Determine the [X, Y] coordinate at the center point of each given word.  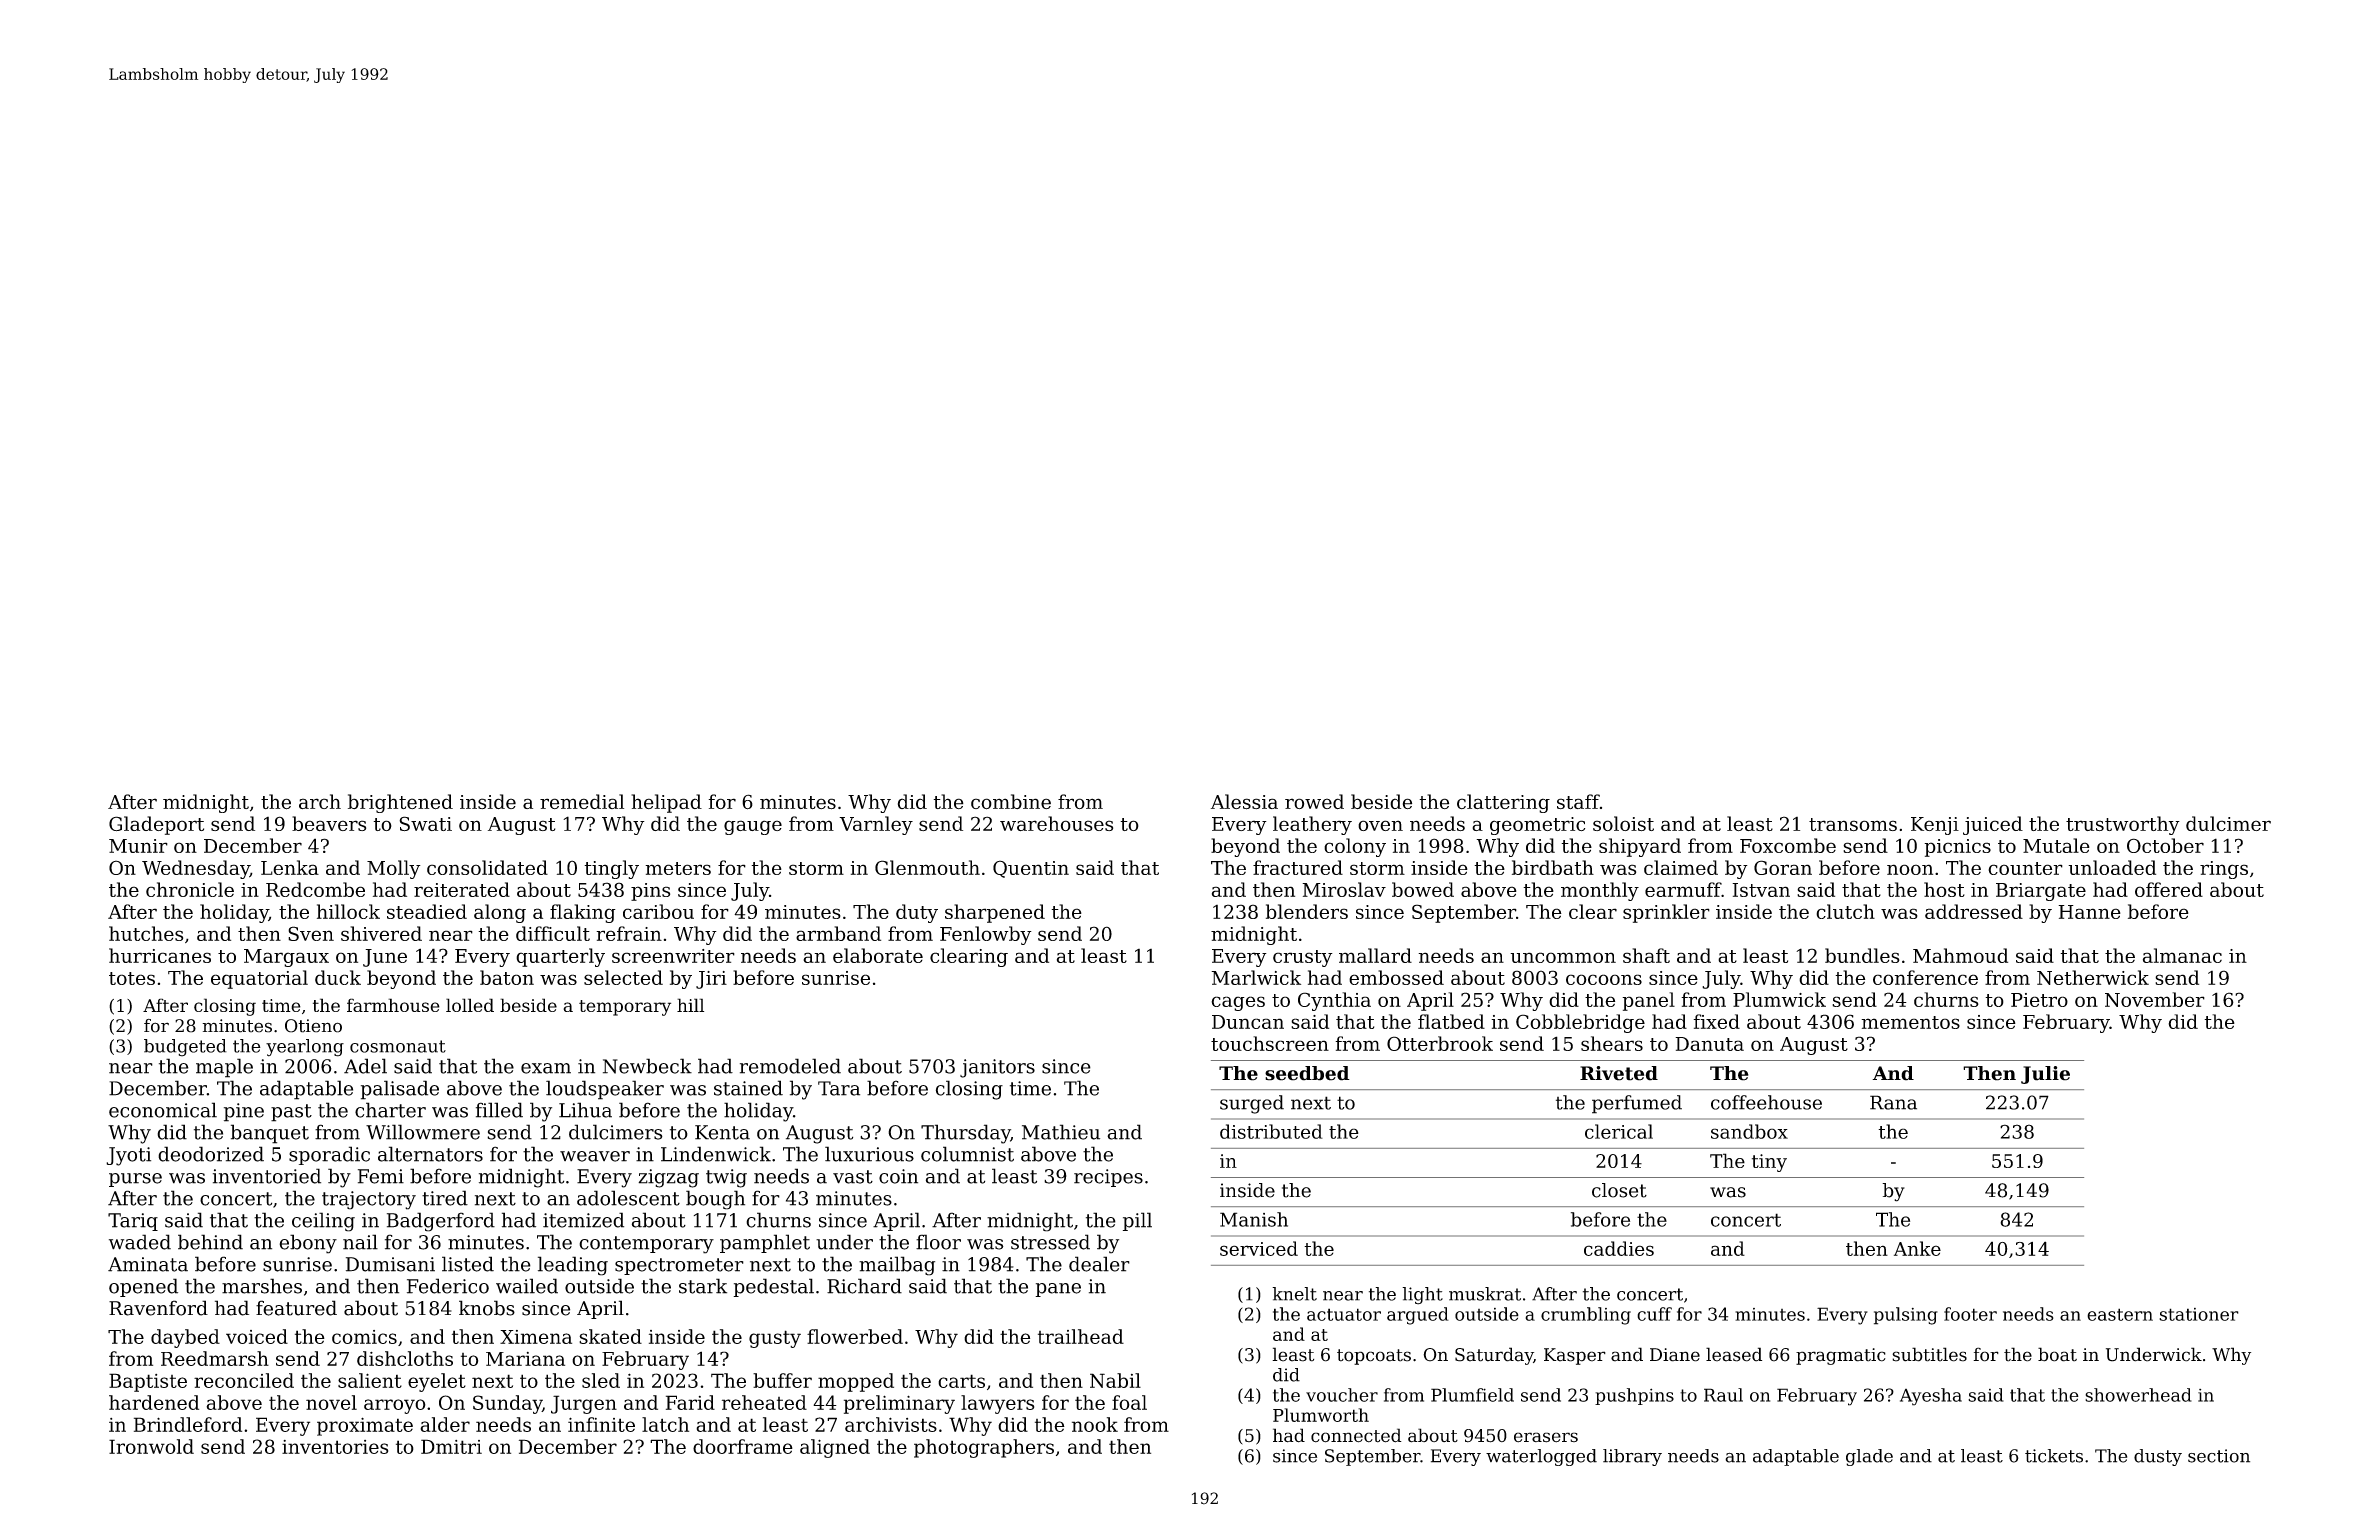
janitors [997, 1068]
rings [2224, 870]
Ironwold [151, 1446]
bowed [1423, 889]
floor [938, 1242]
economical [163, 1110]
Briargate [2041, 892]
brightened [400, 803]
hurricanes [160, 955]
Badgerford [441, 1222]
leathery [1312, 825]
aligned [835, 1448]
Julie [2045, 1075]
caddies [1619, 1248]
